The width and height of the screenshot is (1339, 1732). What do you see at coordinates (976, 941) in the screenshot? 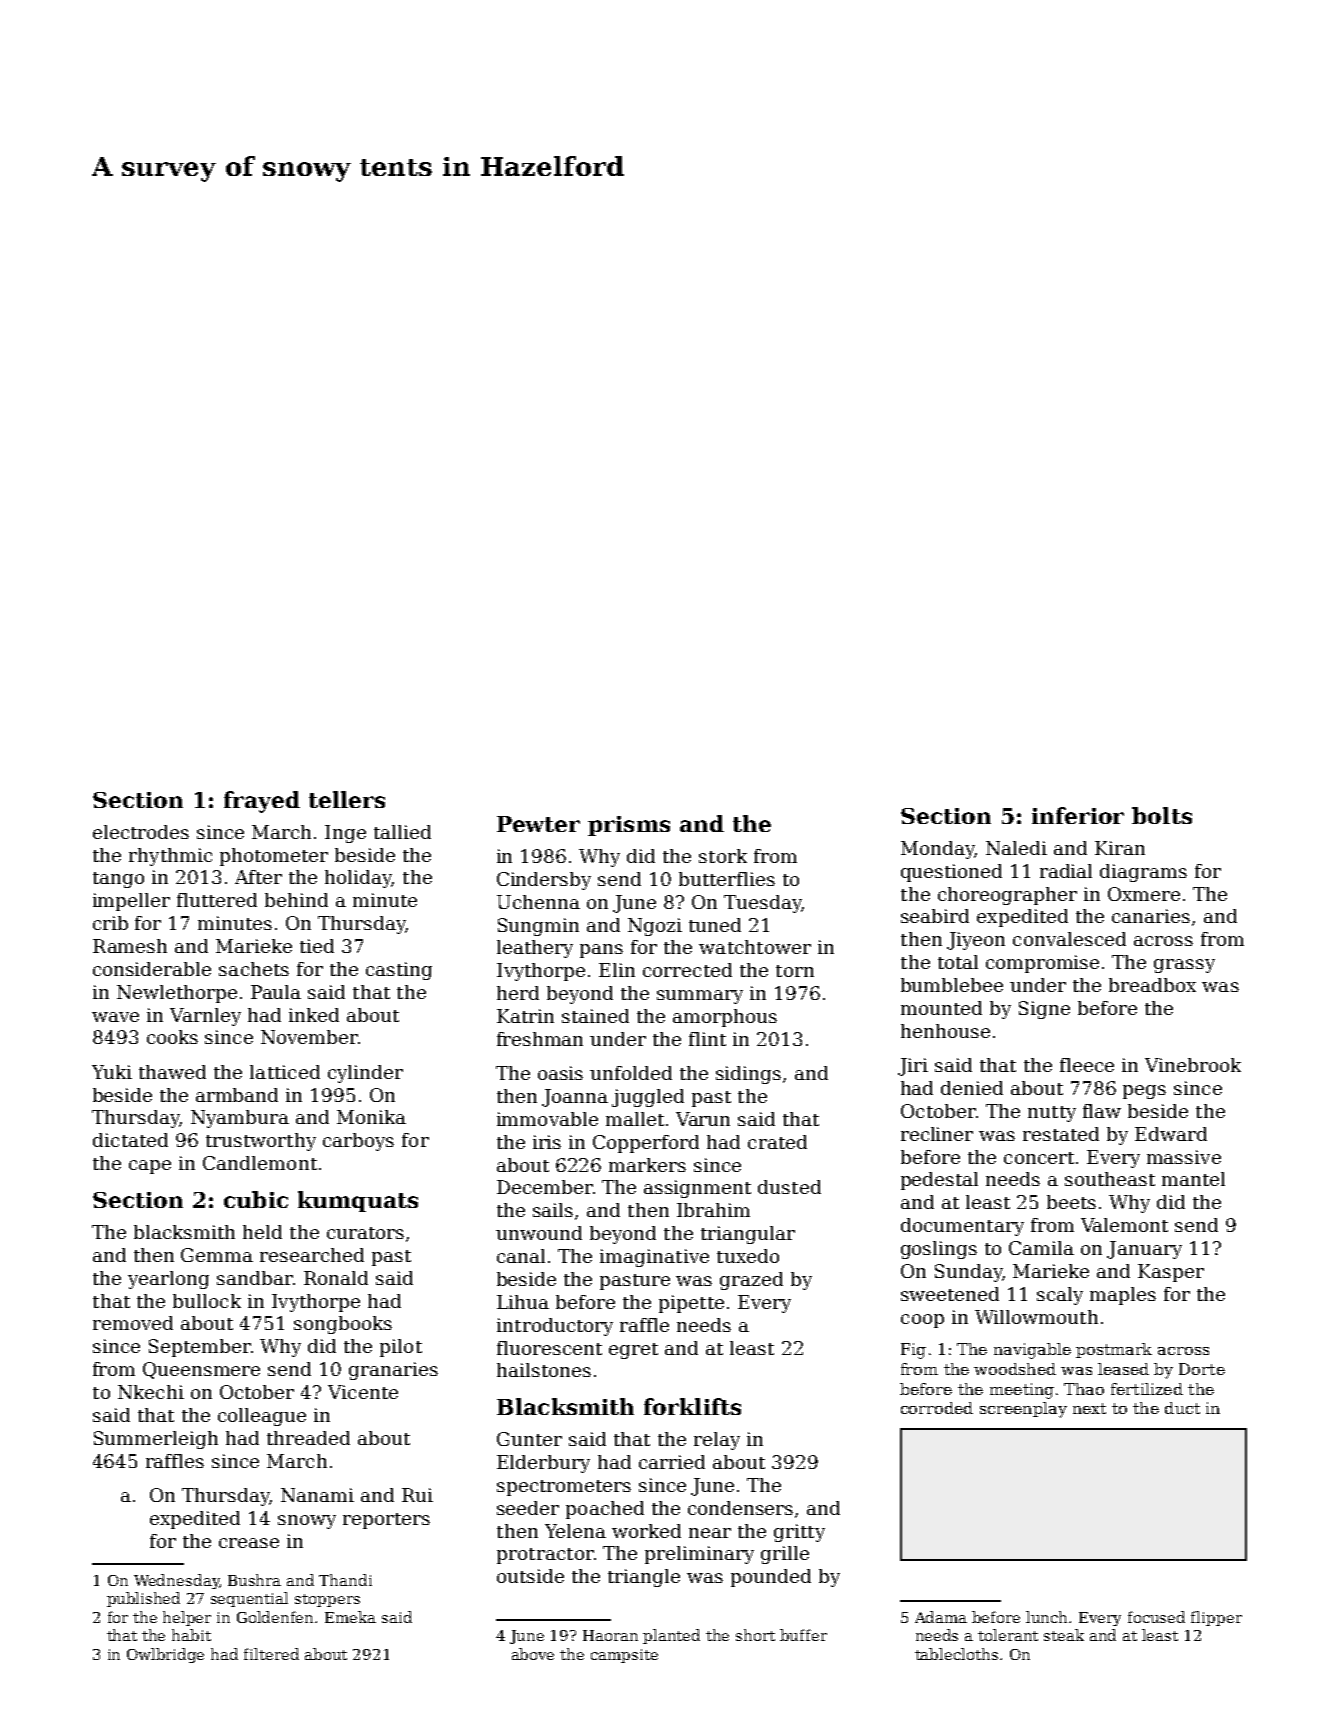
I see `Jiyeon` at bounding box center [976, 941].
